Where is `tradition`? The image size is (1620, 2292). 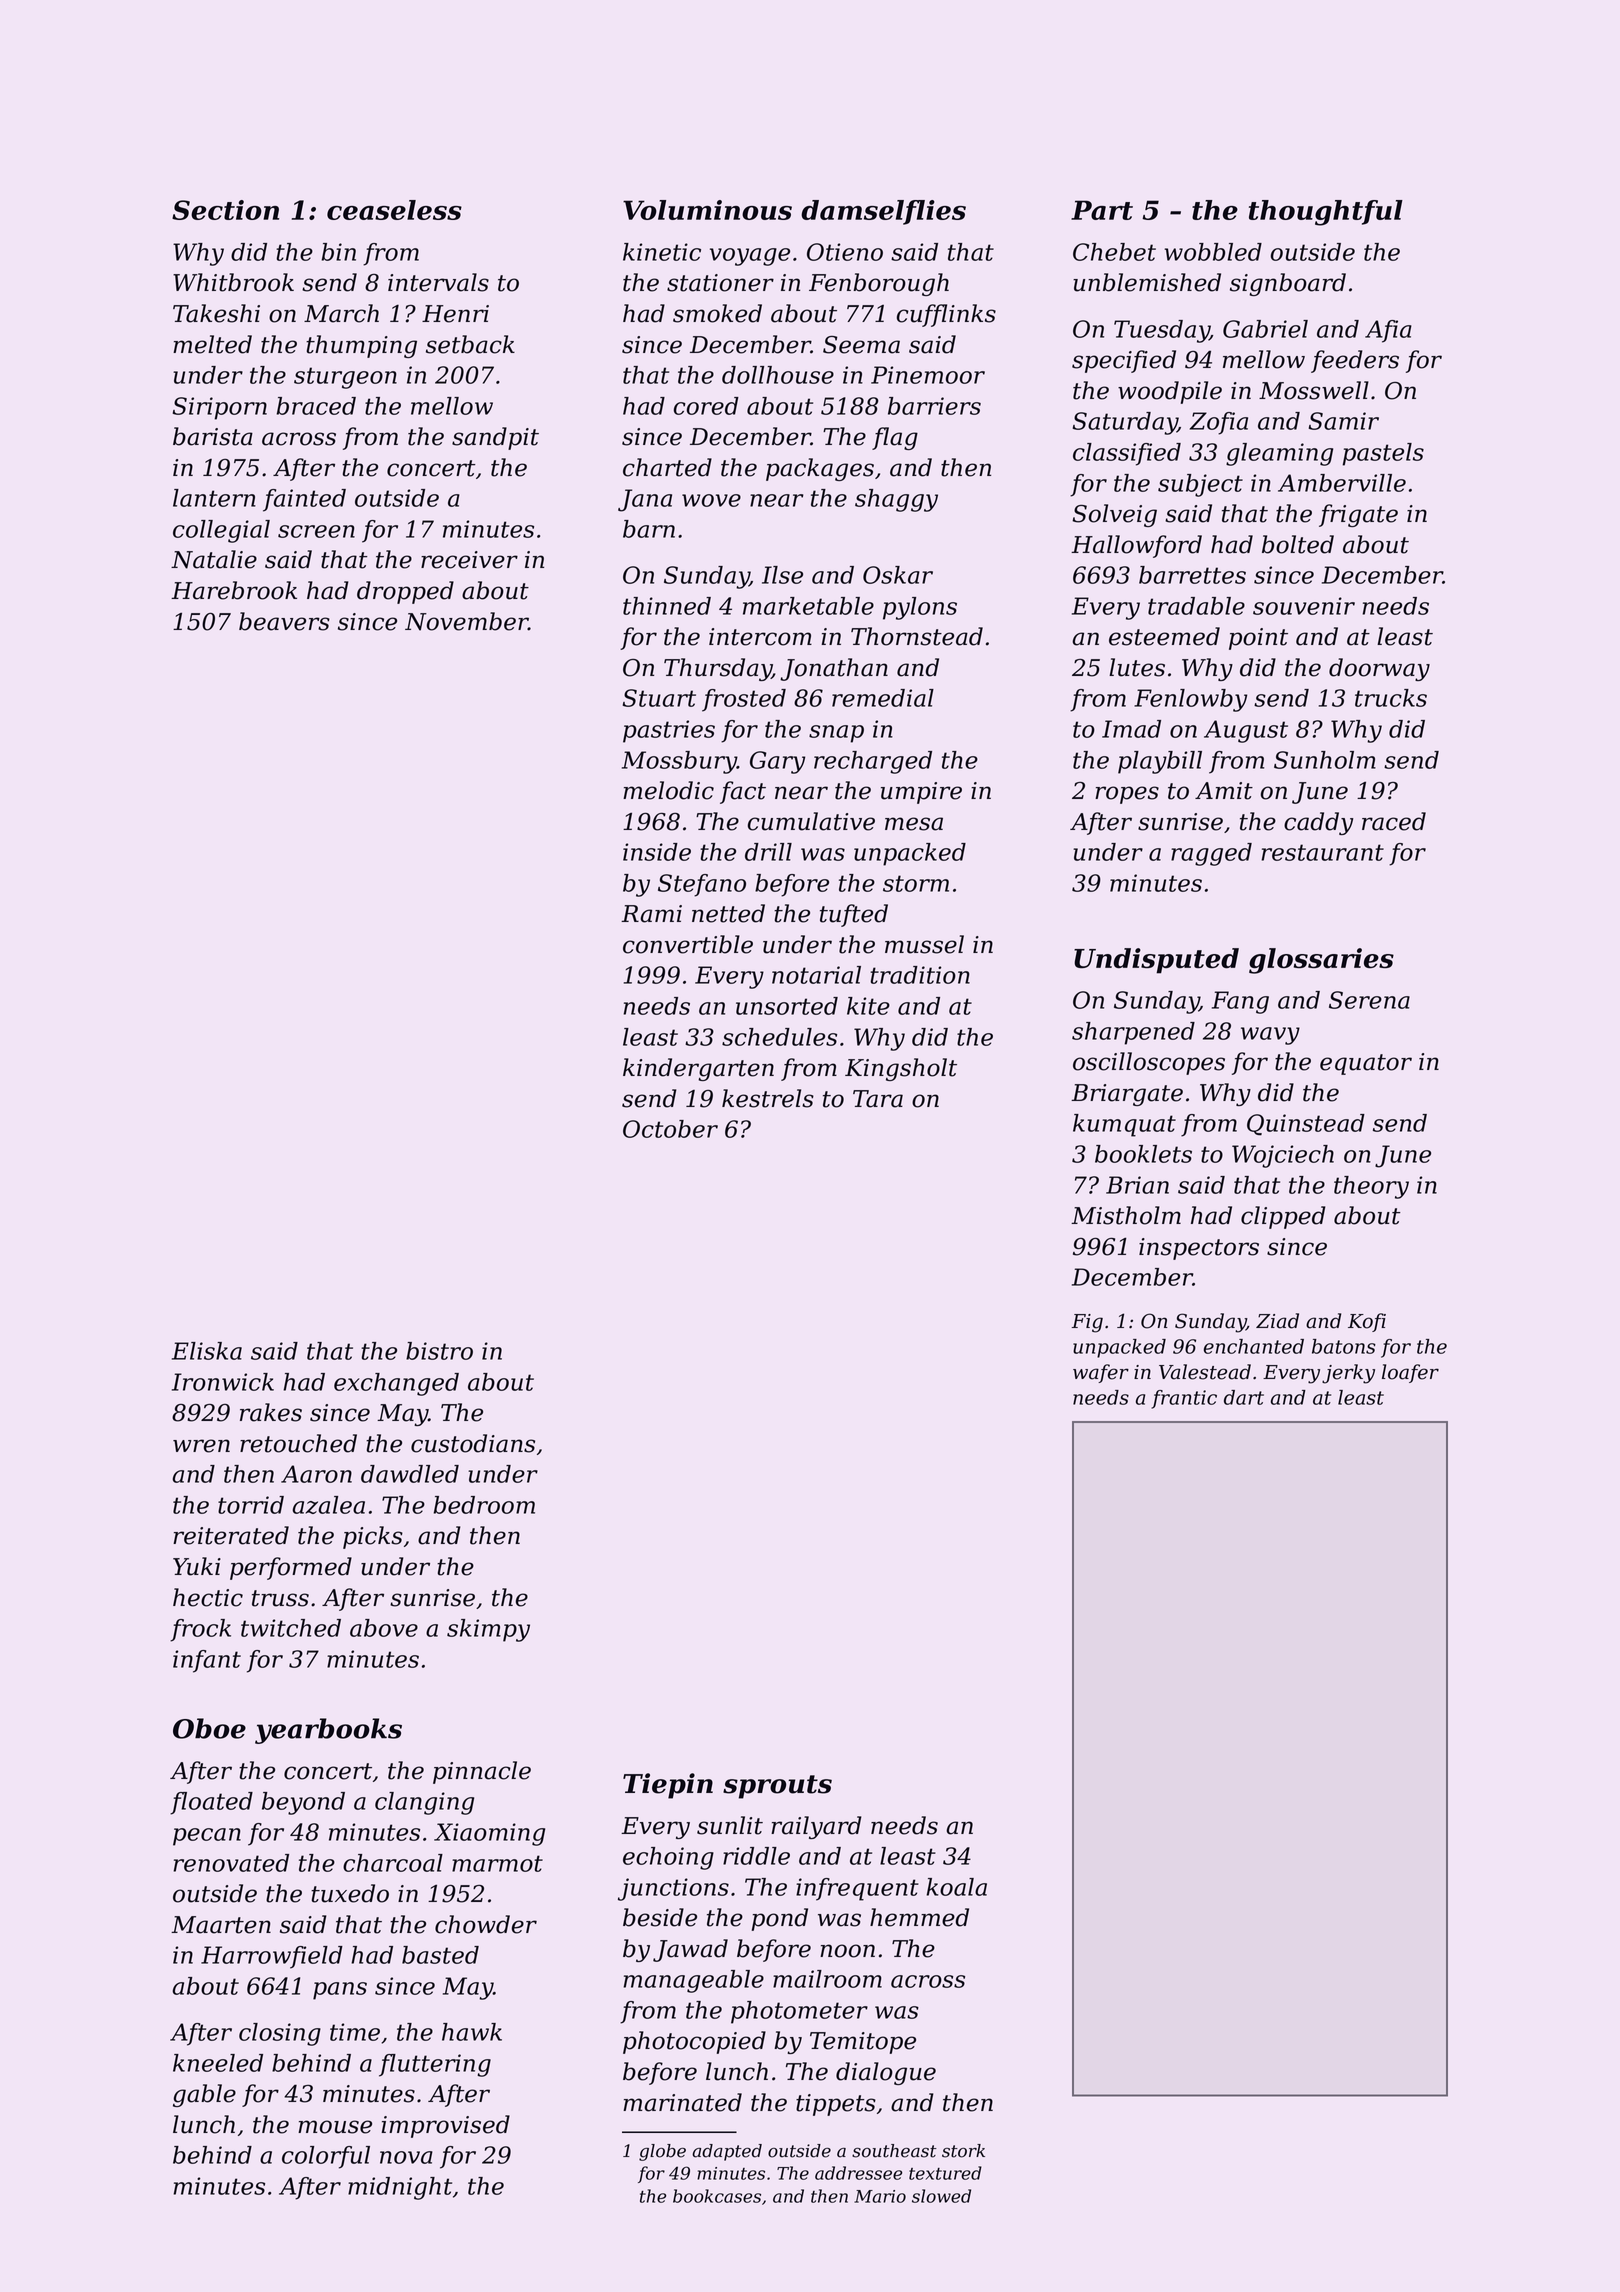
tradition is located at coordinates (920, 975).
